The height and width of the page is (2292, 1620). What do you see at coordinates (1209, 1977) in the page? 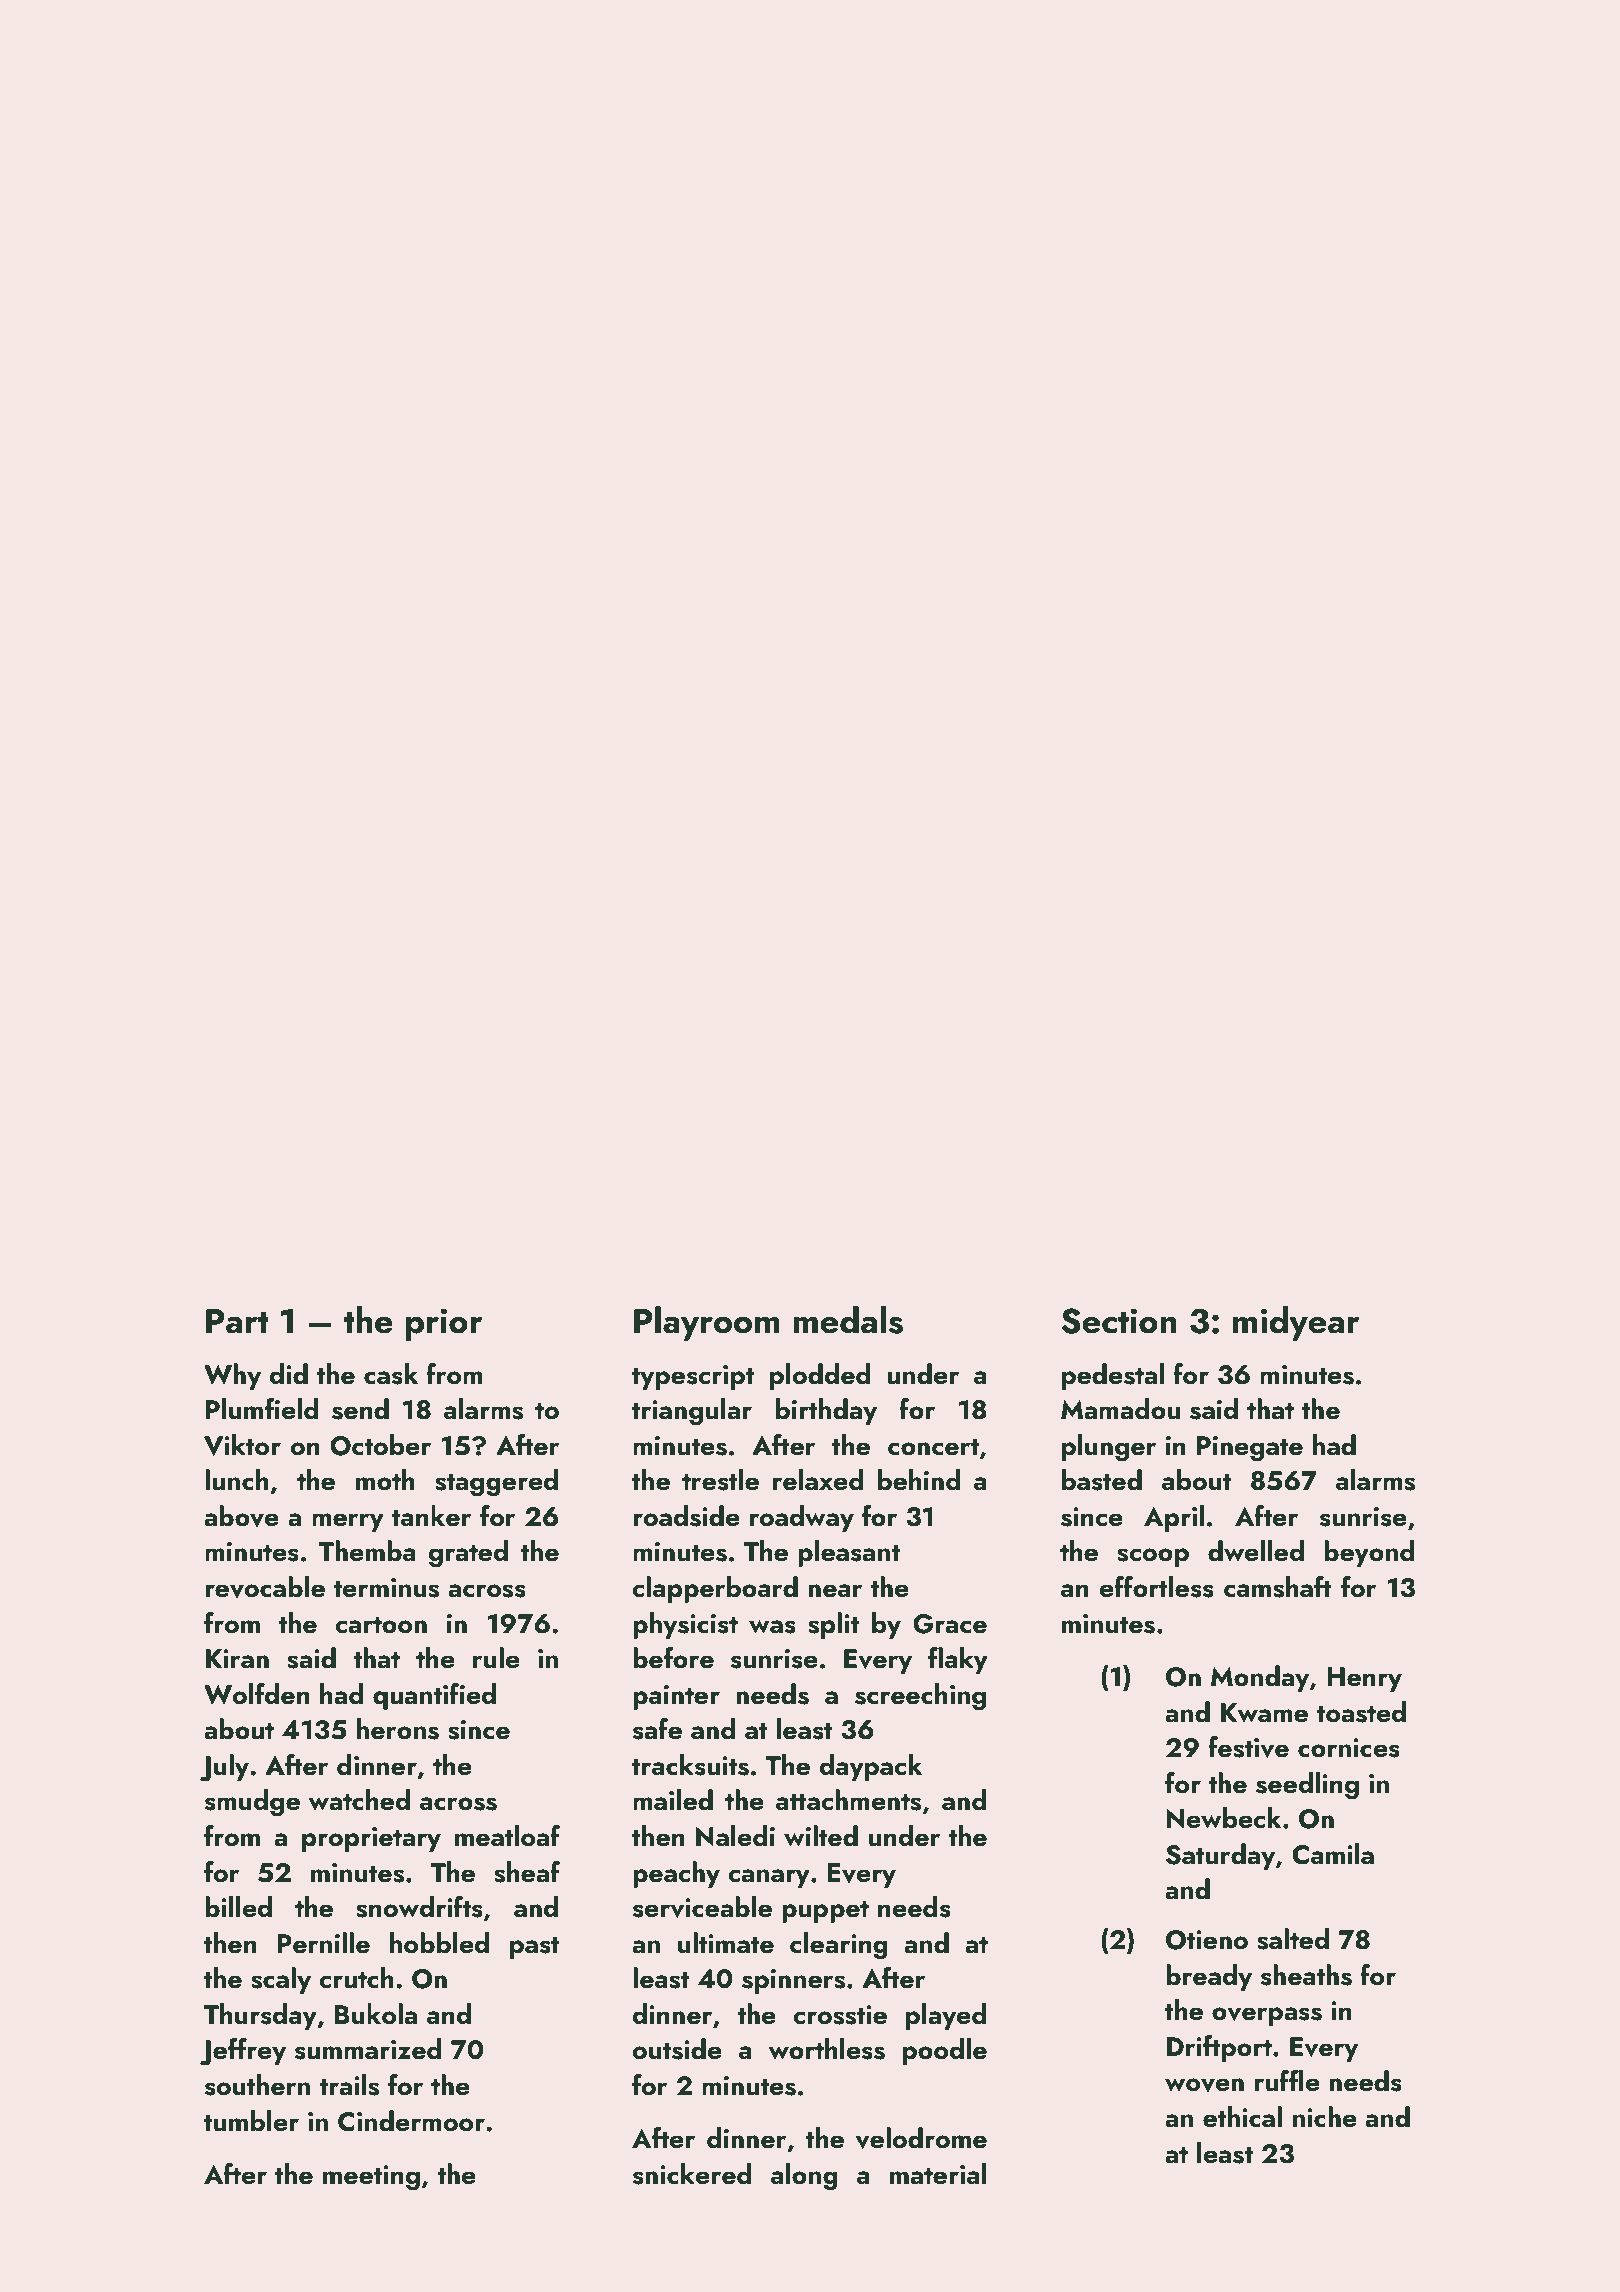
I see `bready` at bounding box center [1209, 1977].
